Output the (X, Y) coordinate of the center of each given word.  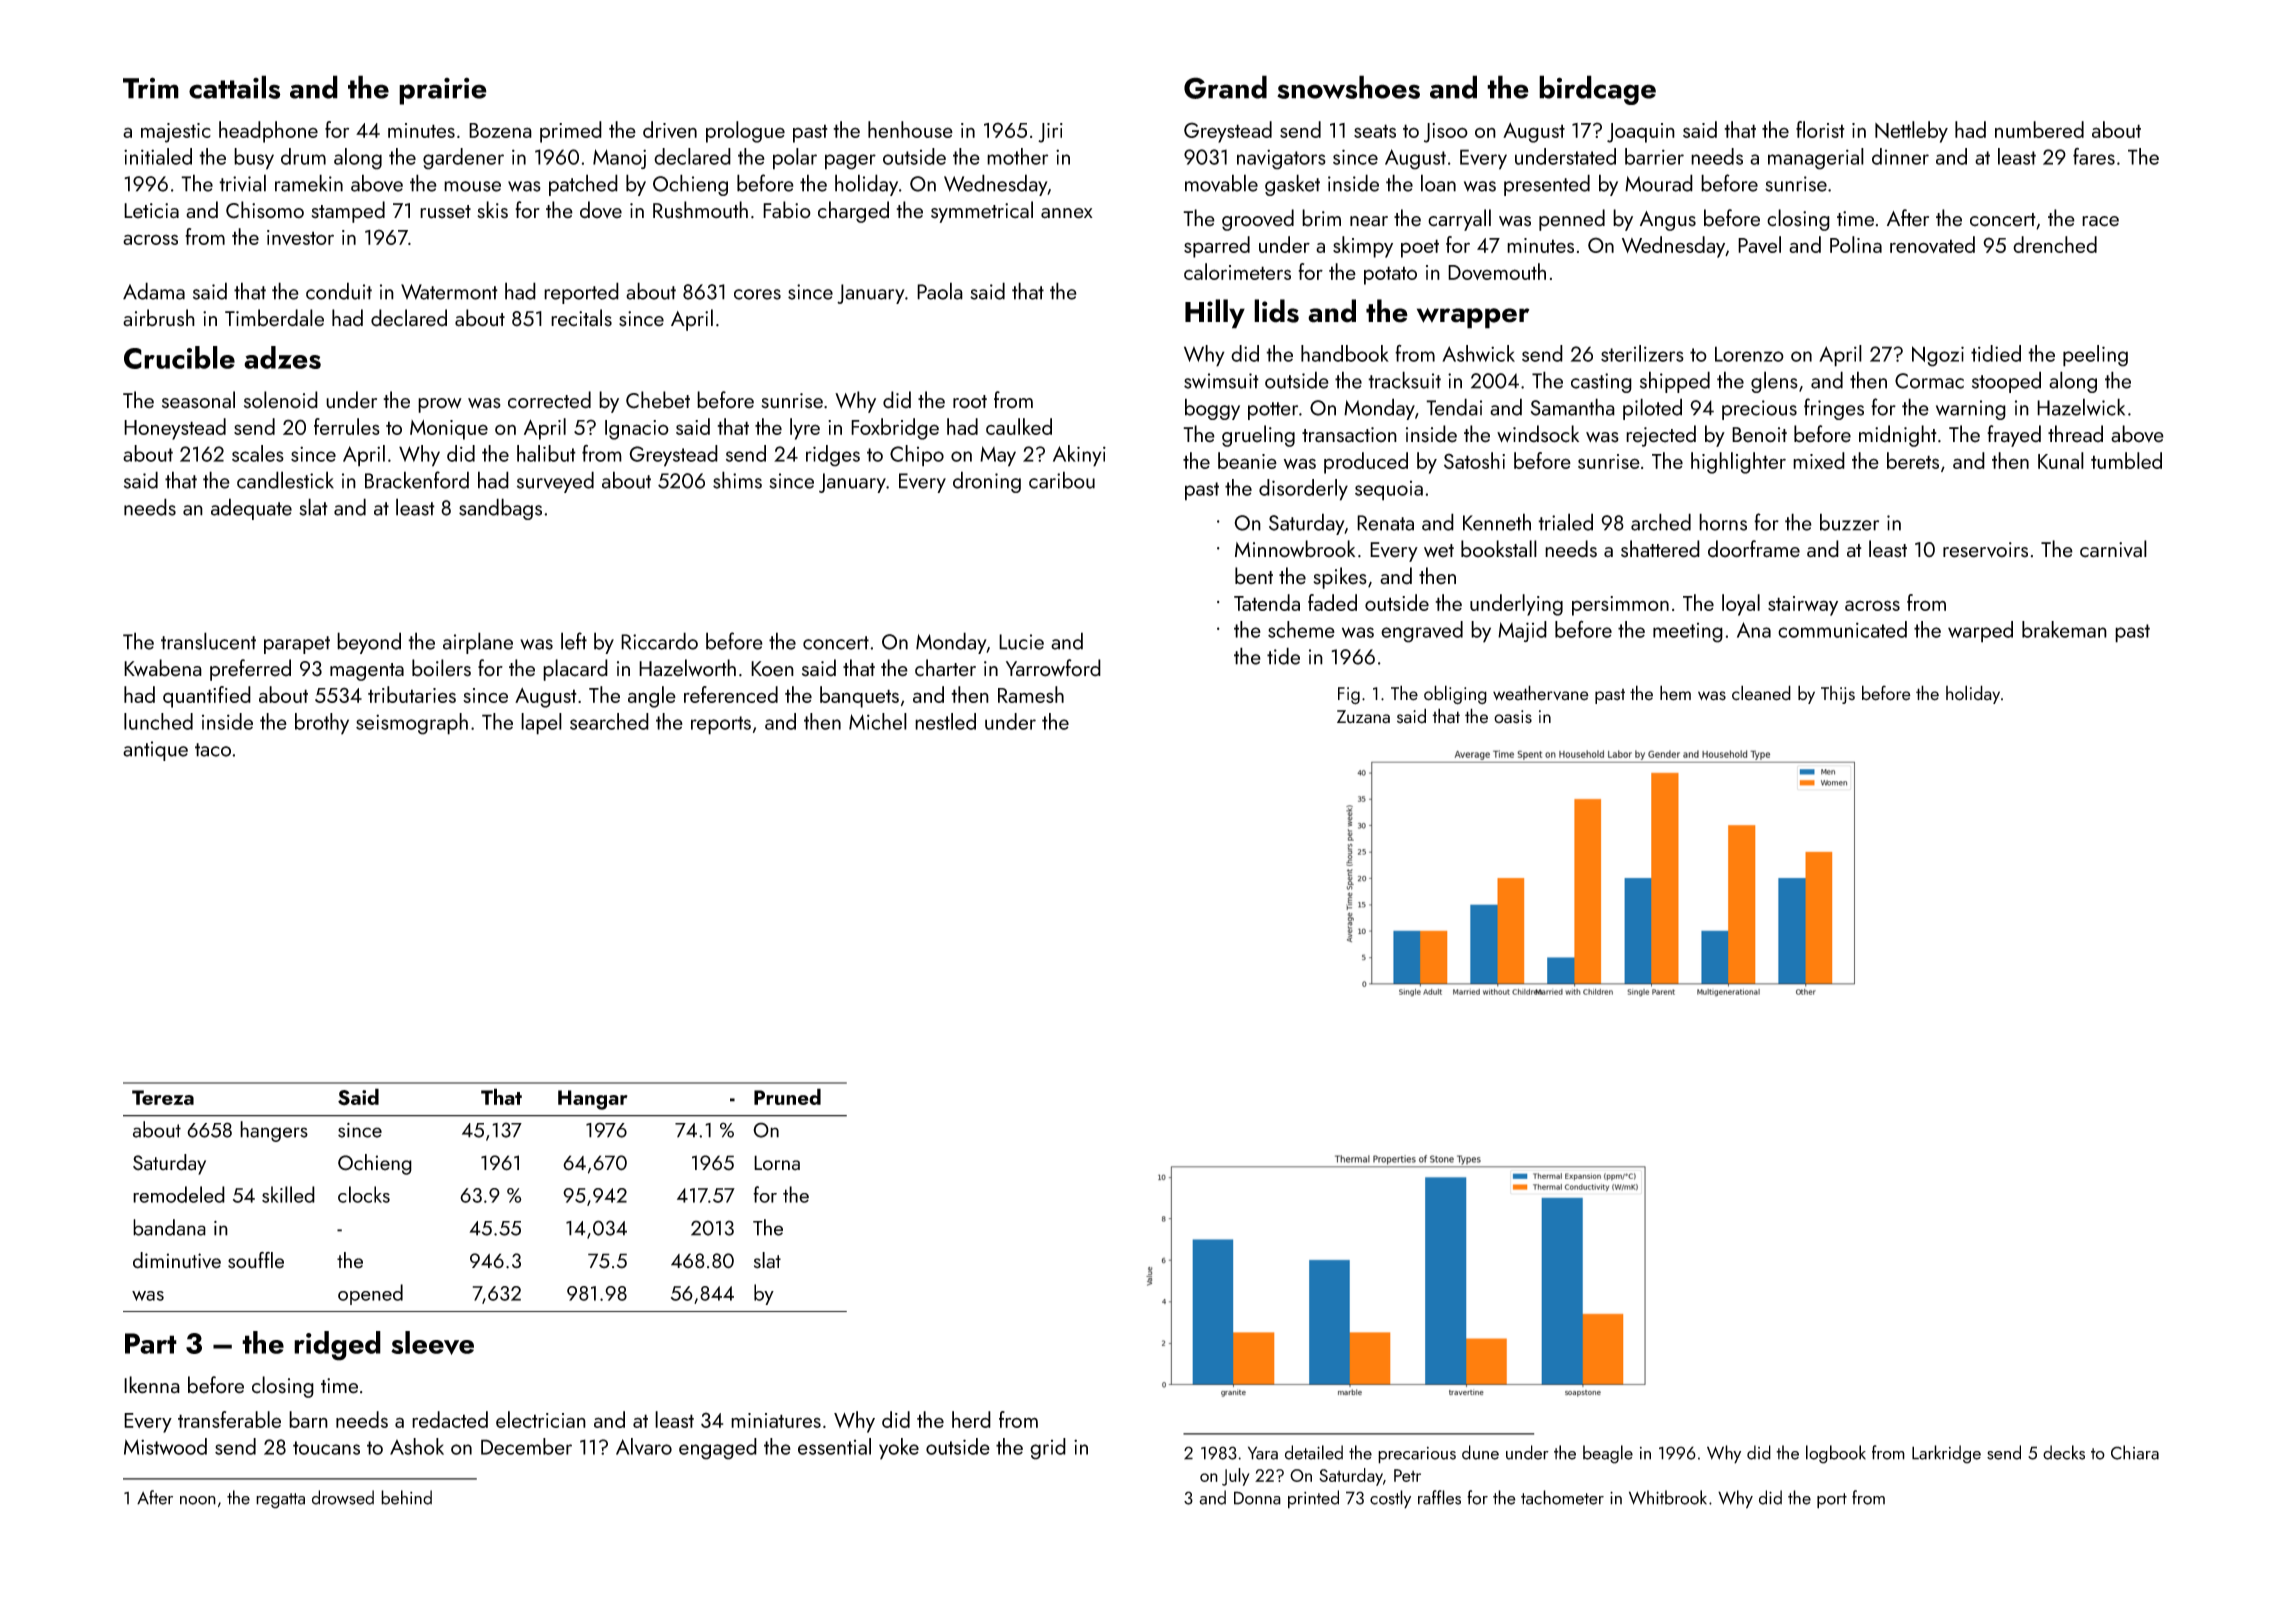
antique (155, 751)
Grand (1225, 87)
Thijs (1838, 695)
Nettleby (1911, 132)
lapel (541, 724)
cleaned (1761, 693)
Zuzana (1363, 717)
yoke (899, 1449)
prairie (443, 91)
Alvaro (644, 1446)
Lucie (1021, 642)
